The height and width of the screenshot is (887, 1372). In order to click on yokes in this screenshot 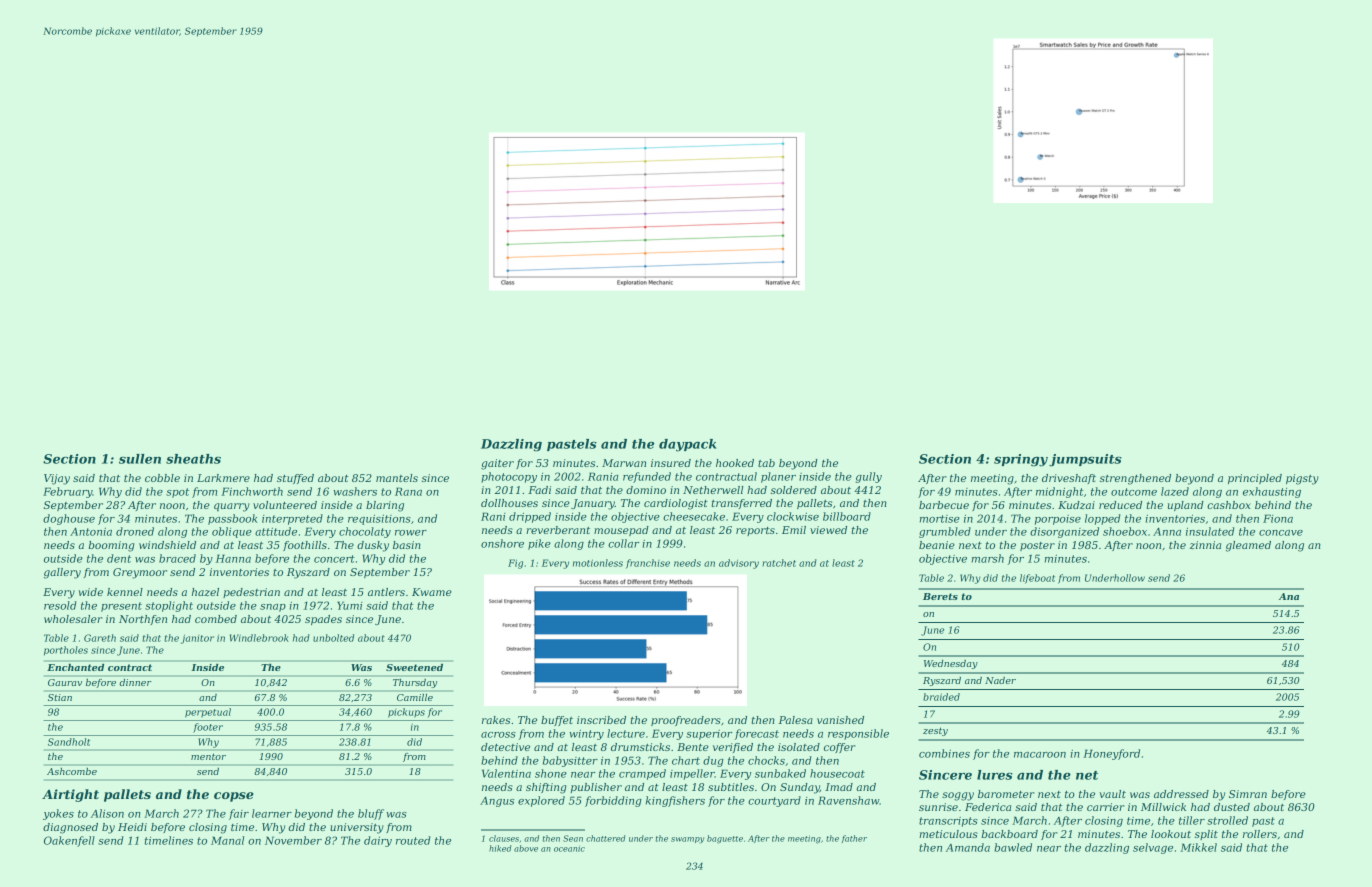, I will do `click(58, 814)`.
